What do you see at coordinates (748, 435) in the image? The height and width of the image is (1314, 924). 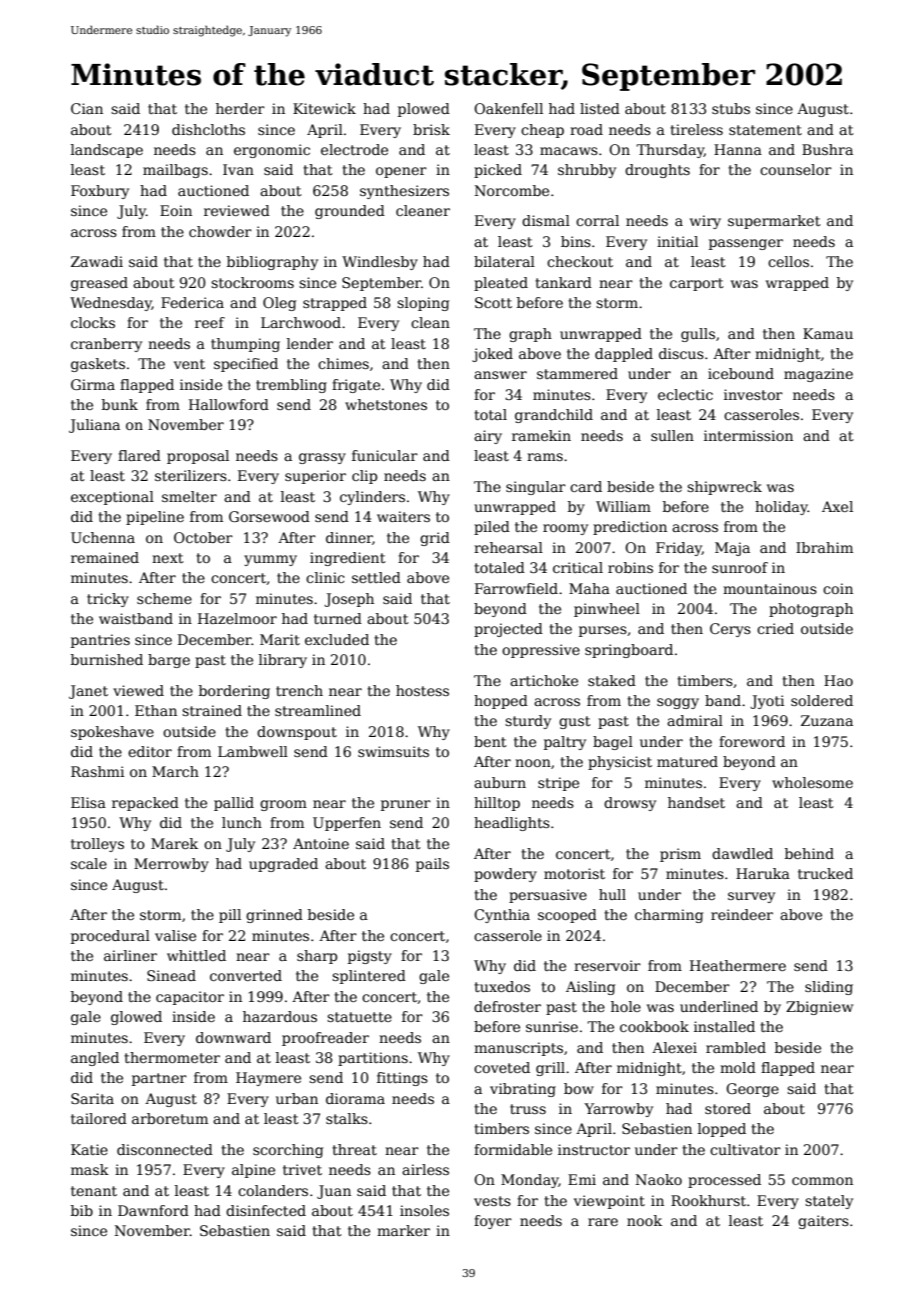 I see `intermission` at bounding box center [748, 435].
